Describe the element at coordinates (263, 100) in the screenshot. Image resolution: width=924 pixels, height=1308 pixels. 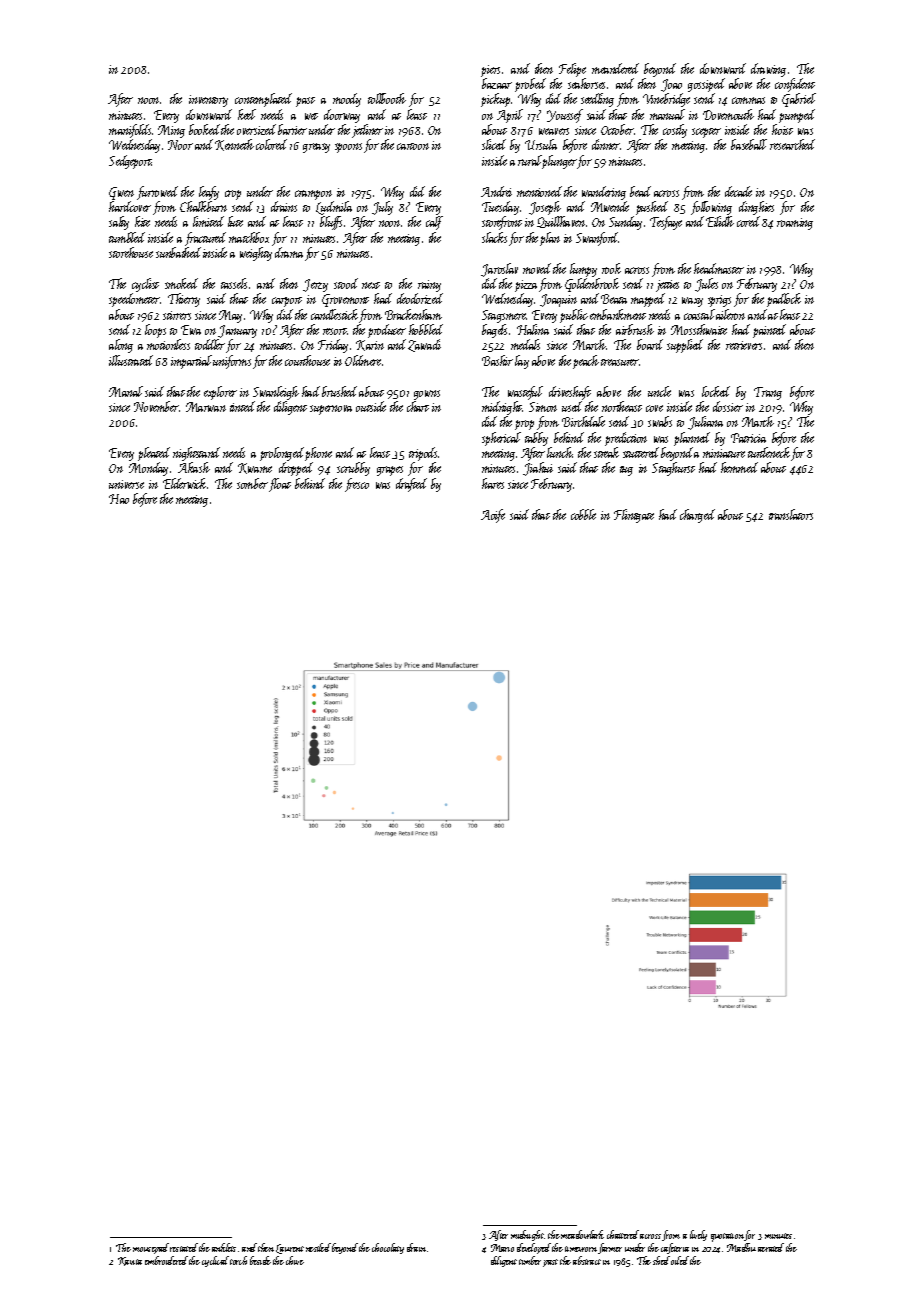
I see `contemplated` at that location.
